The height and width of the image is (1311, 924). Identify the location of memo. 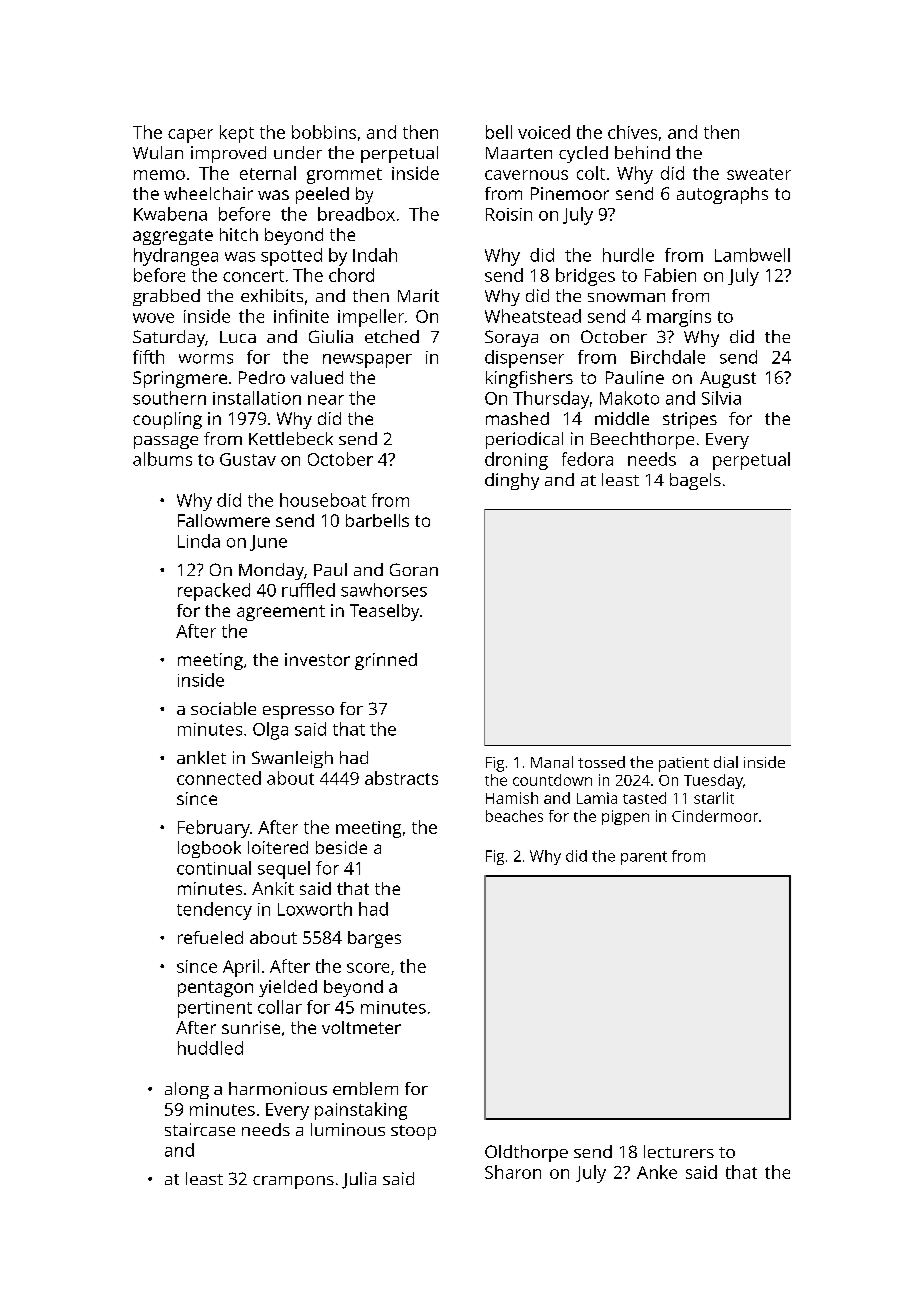
(159, 175).
